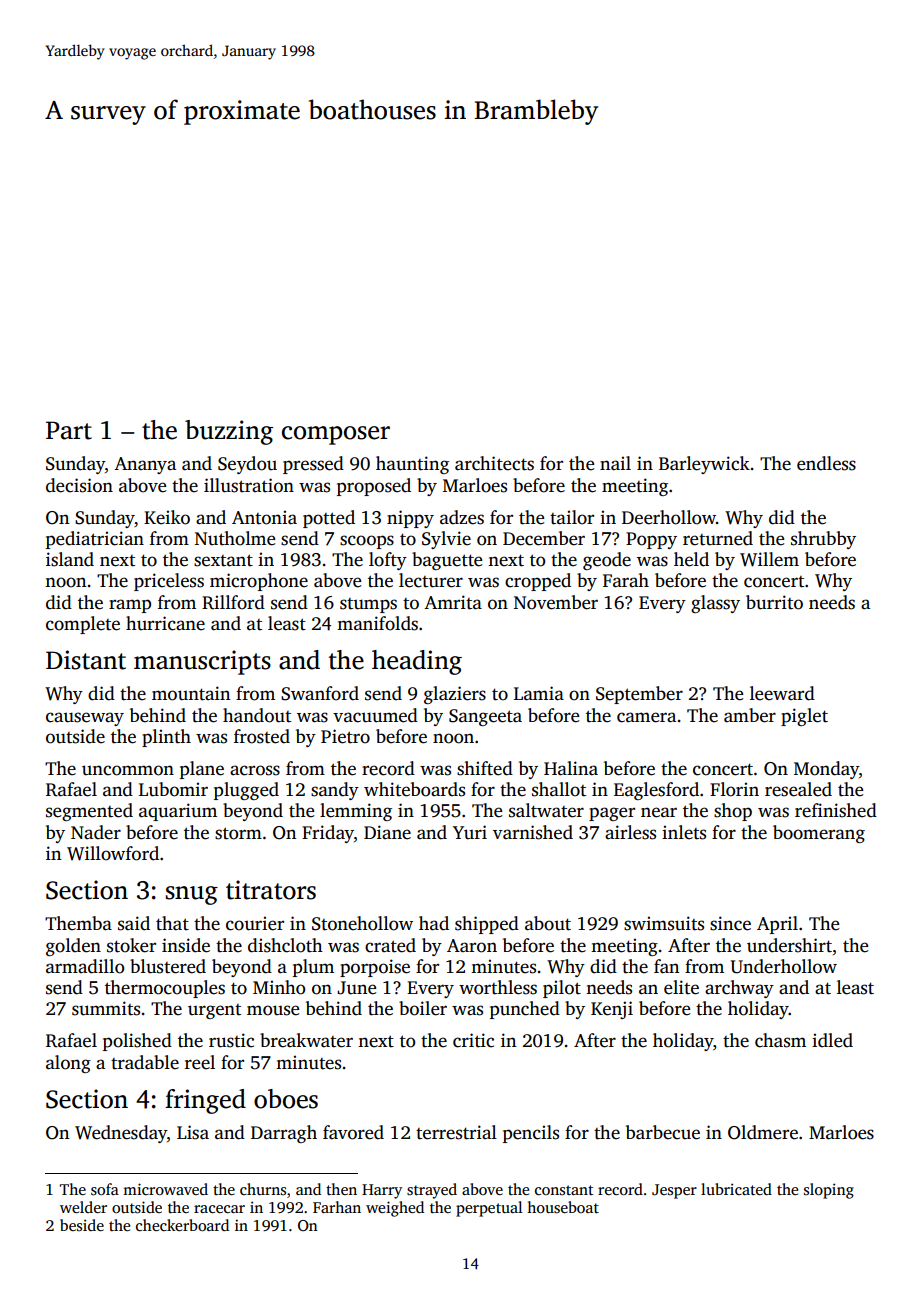 This image has height=1308, width=924. What do you see at coordinates (538, 582) in the image?
I see `cropped` at bounding box center [538, 582].
